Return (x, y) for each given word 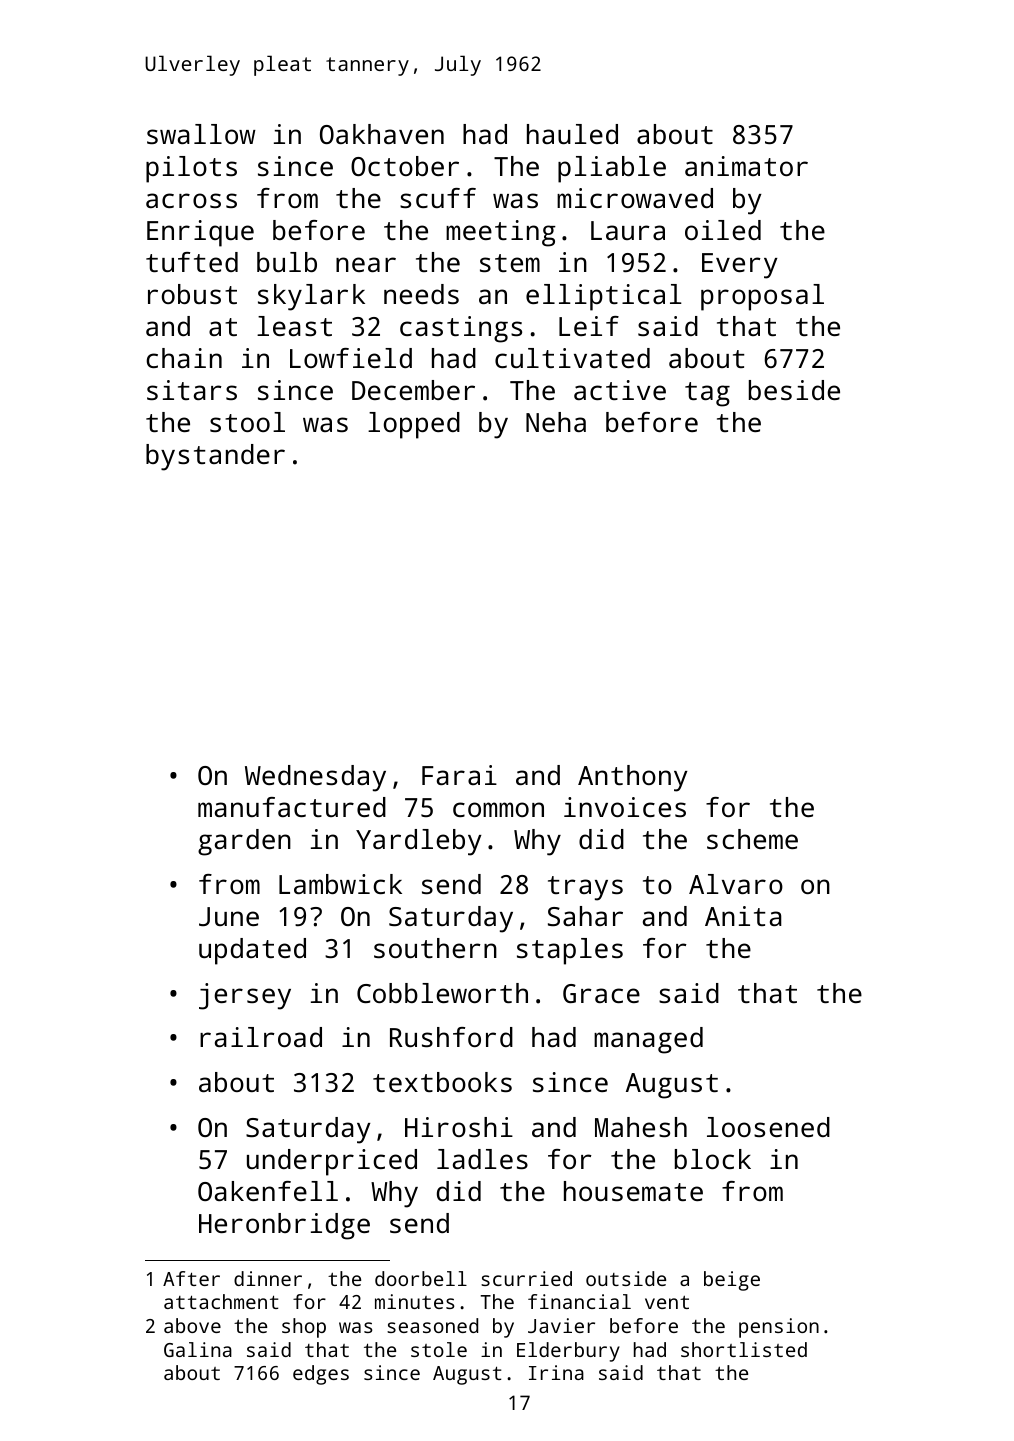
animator (746, 166)
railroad (261, 1037)
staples (570, 951)
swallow (201, 134)
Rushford (451, 1037)
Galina (198, 1349)
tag (707, 394)
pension (779, 1328)
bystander (215, 457)
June (229, 916)
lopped (414, 425)
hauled (572, 134)
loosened (768, 1127)
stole (439, 1349)
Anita (743, 916)
